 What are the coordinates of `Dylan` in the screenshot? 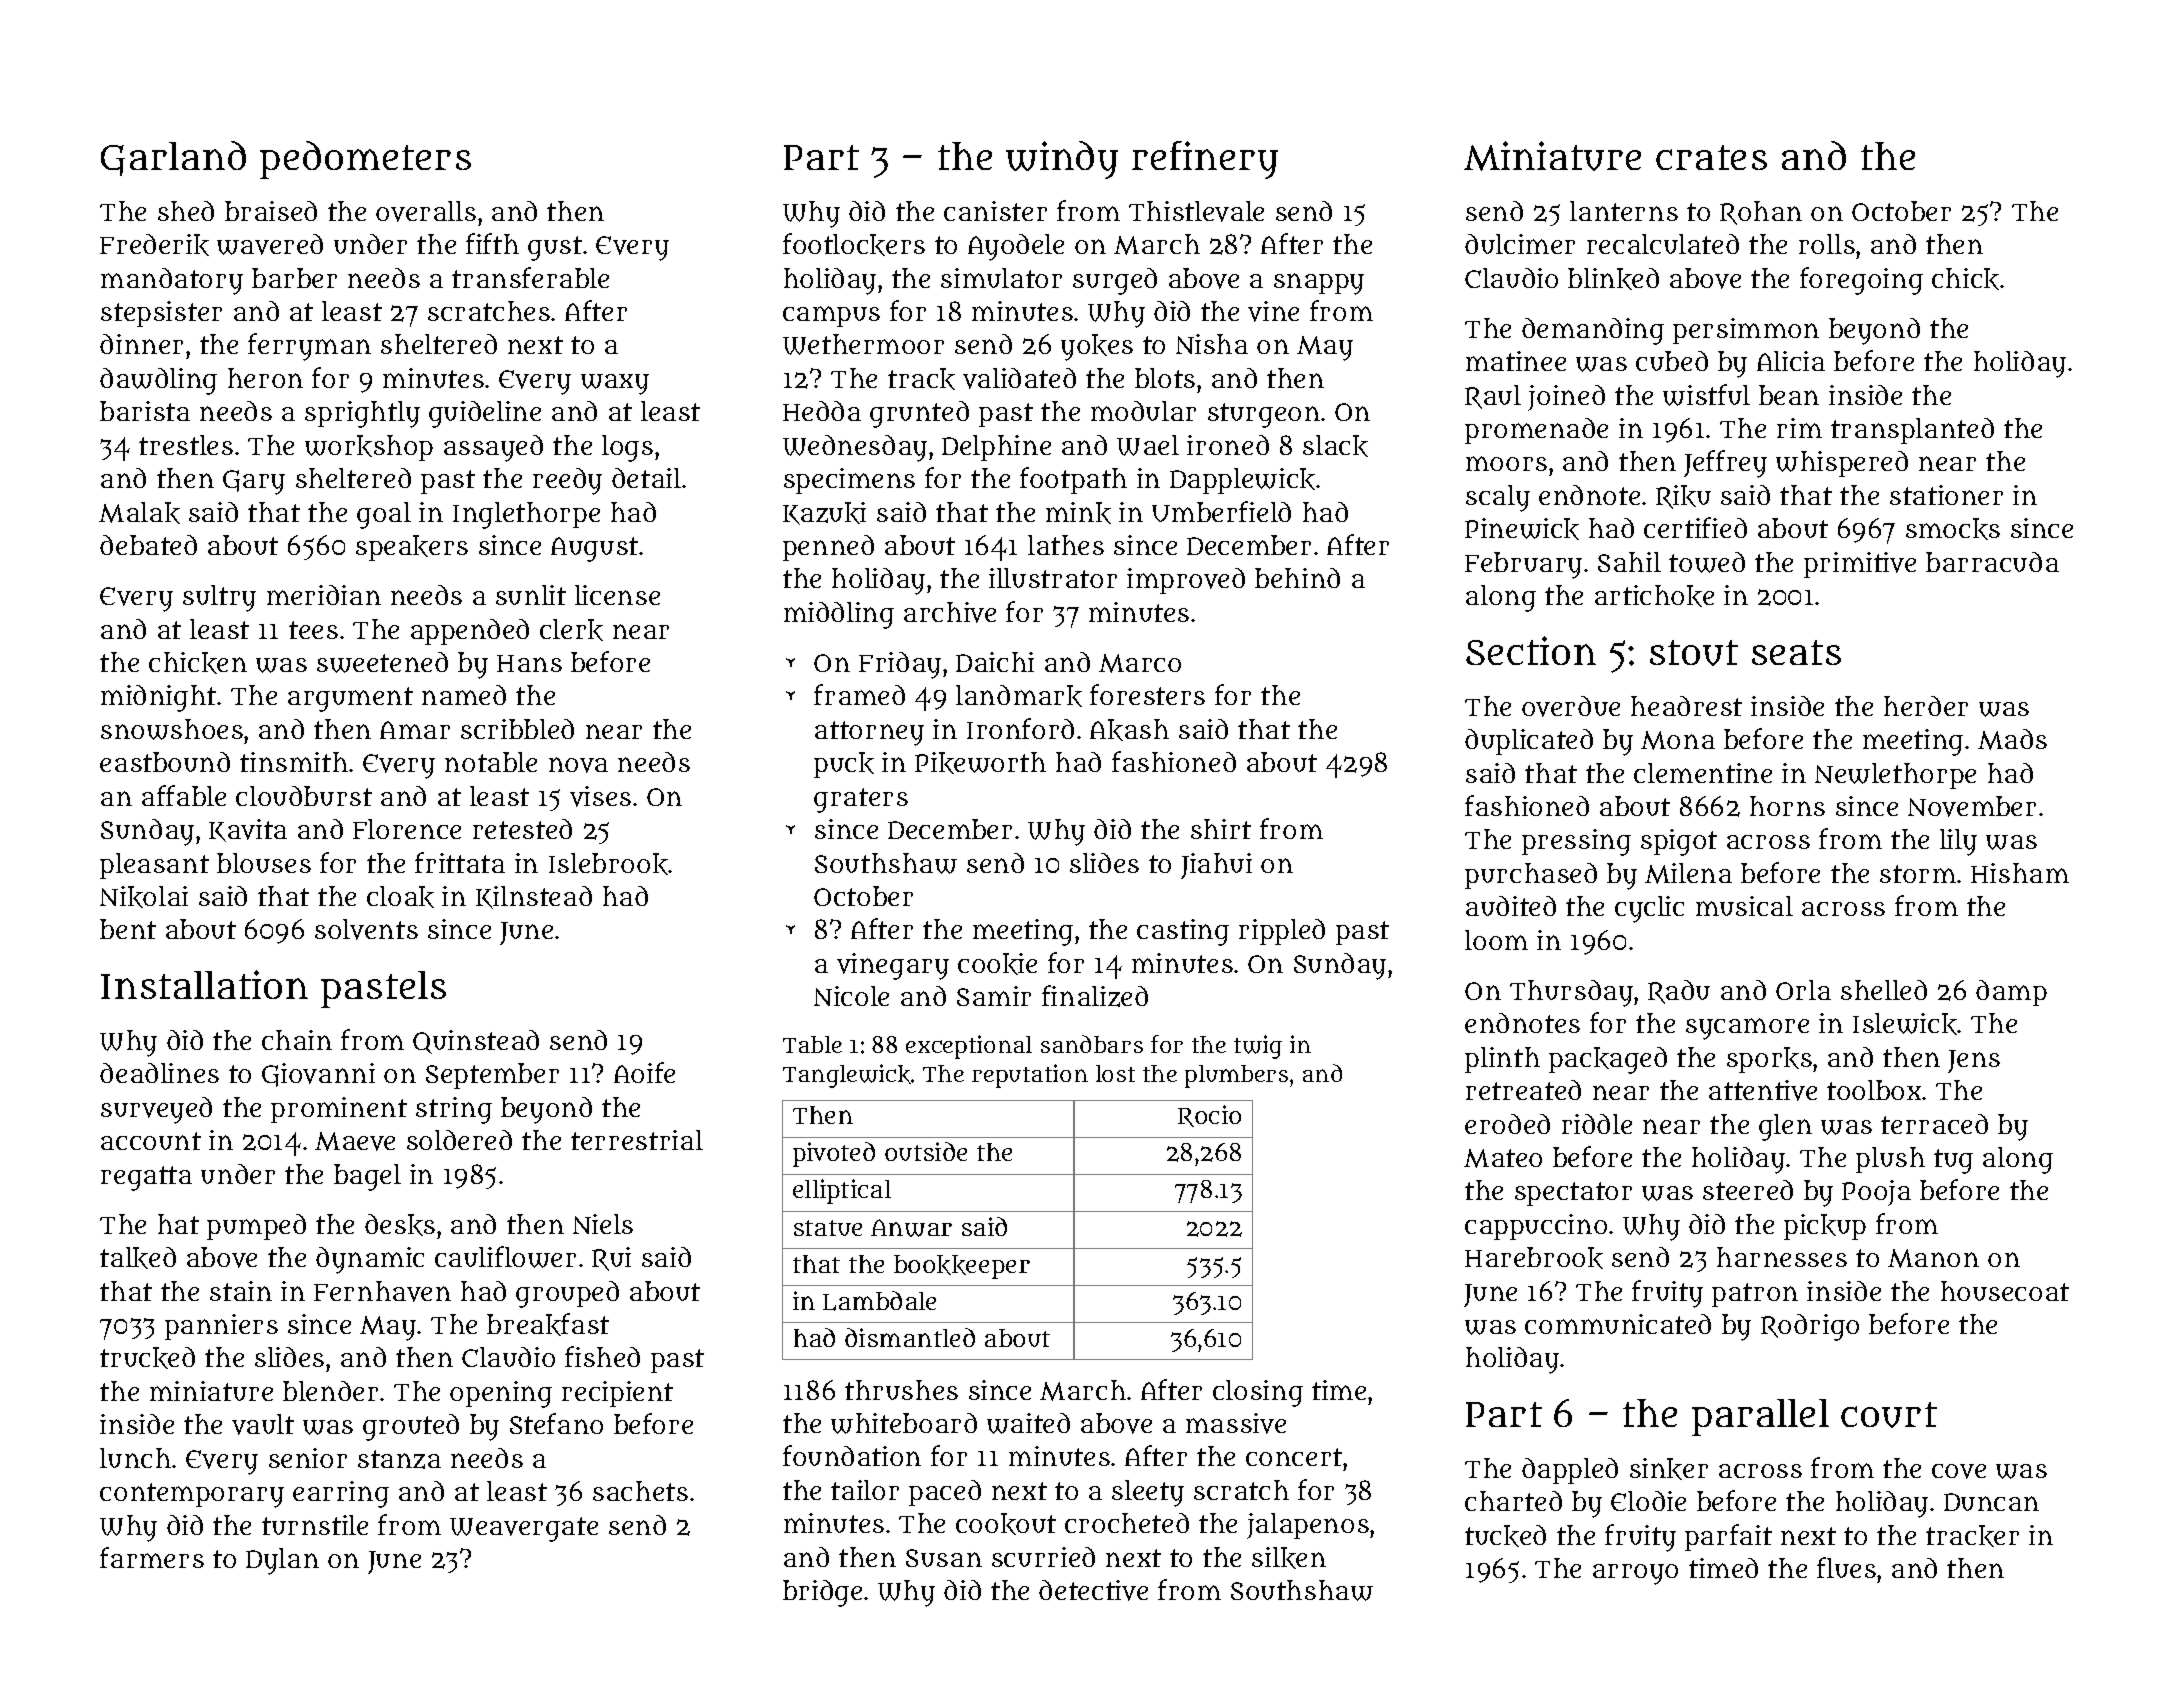 It's located at (282, 1561).
